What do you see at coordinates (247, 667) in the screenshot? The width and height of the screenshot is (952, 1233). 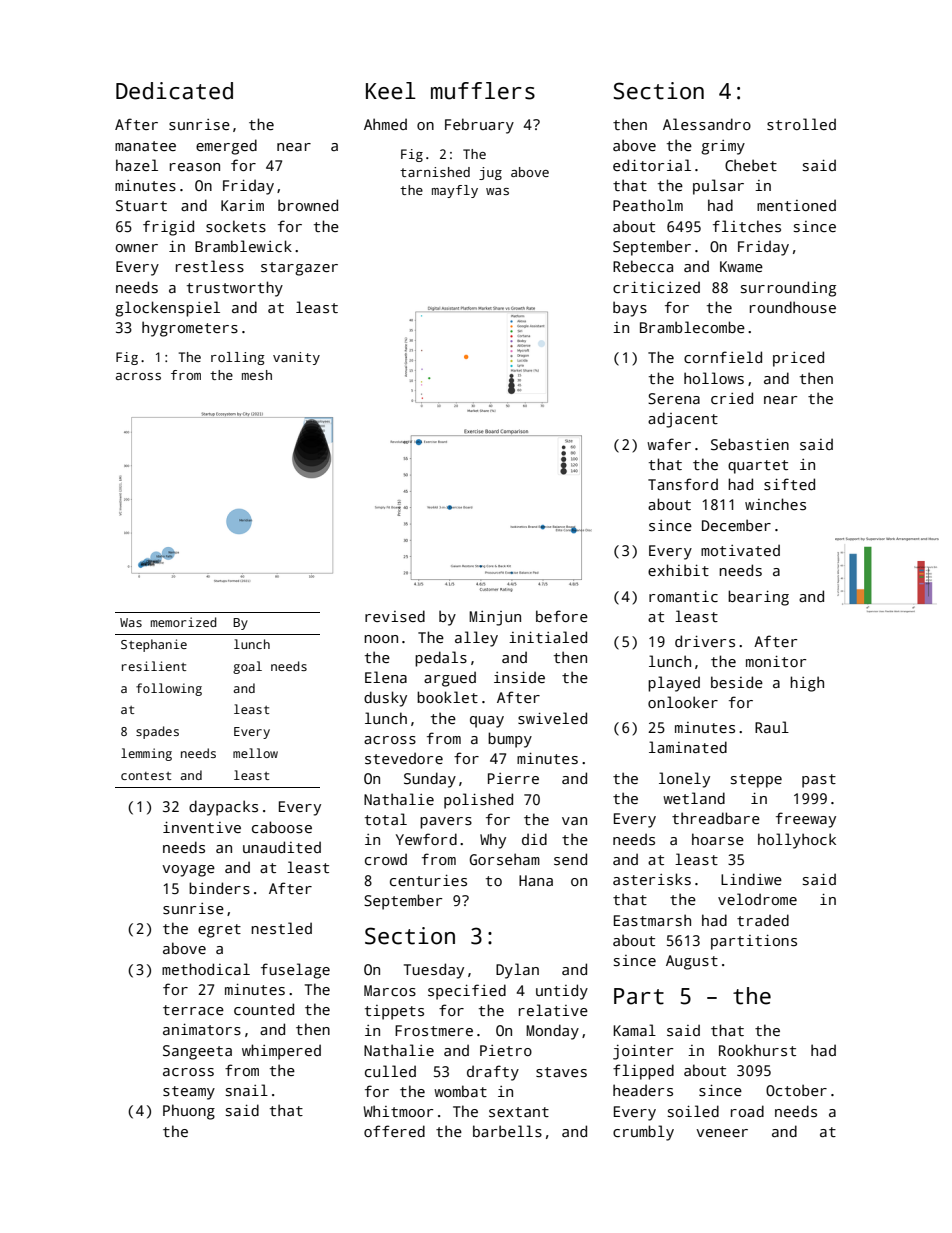 I see `goal` at bounding box center [247, 667].
